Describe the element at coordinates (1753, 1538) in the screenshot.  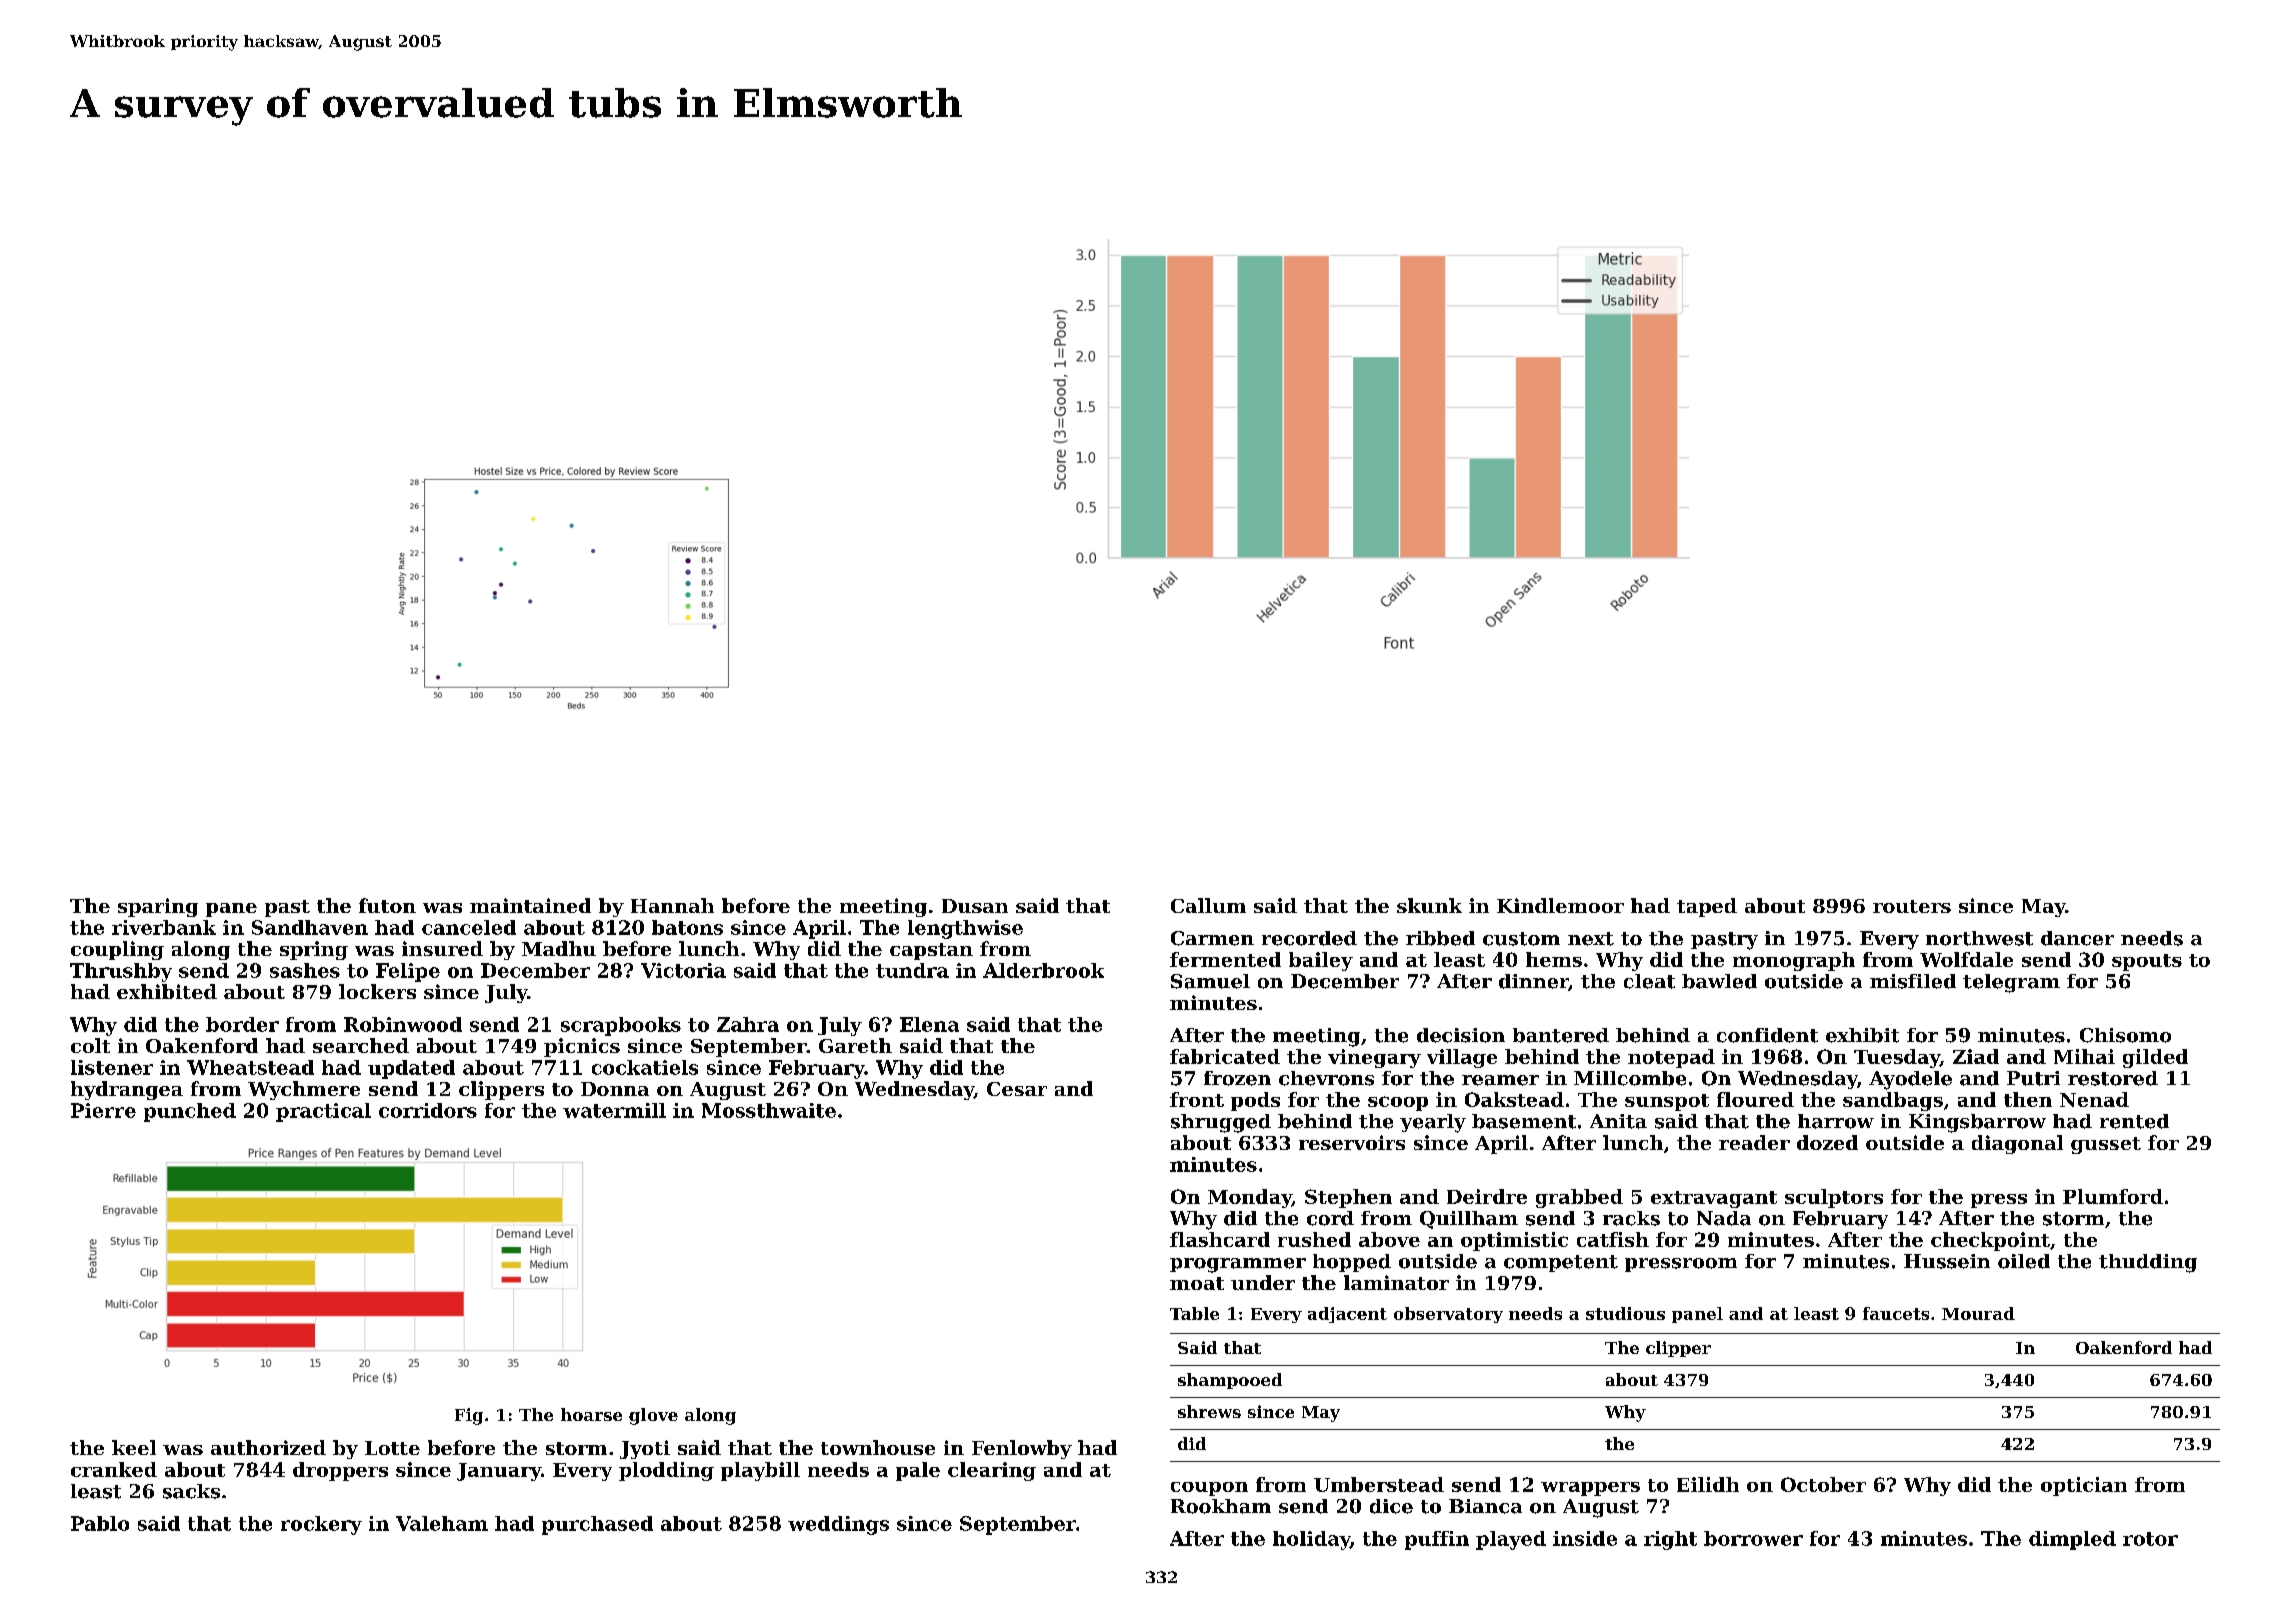
I see `borrower` at that location.
